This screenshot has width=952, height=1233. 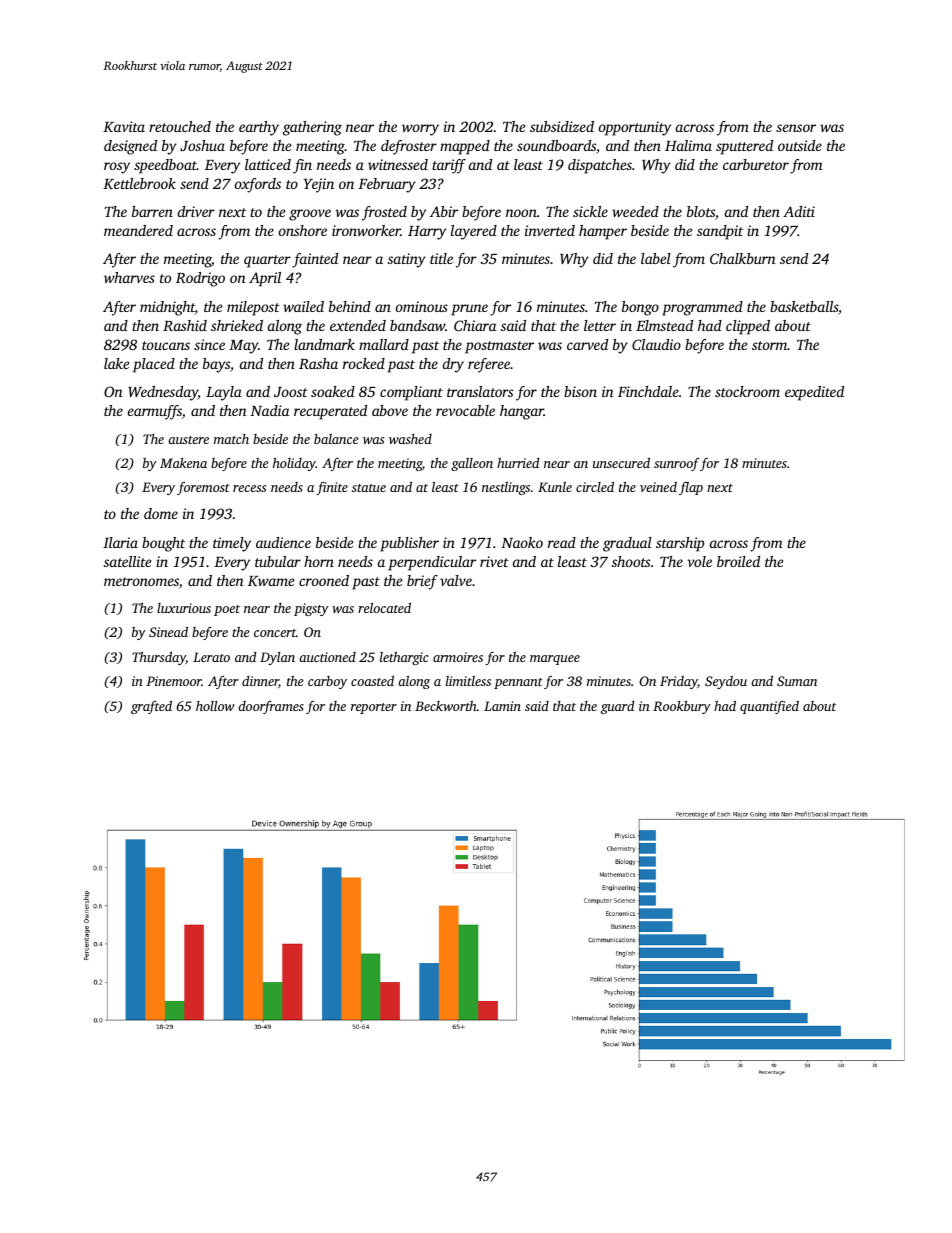 I want to click on Beckworth, so click(x=446, y=706).
